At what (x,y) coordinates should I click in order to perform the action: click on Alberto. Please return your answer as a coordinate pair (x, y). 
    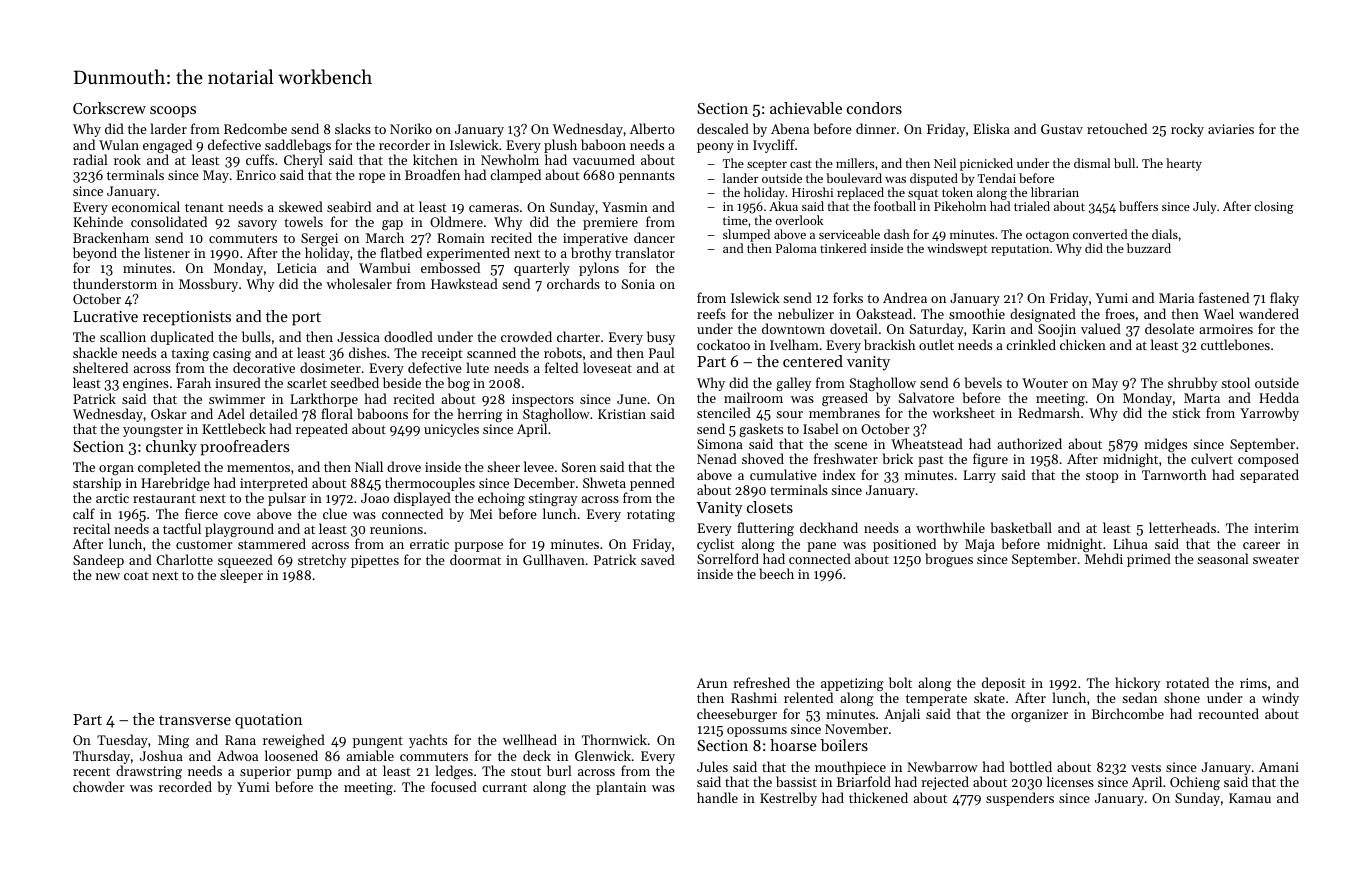
    Looking at the image, I should click on (652, 128).
